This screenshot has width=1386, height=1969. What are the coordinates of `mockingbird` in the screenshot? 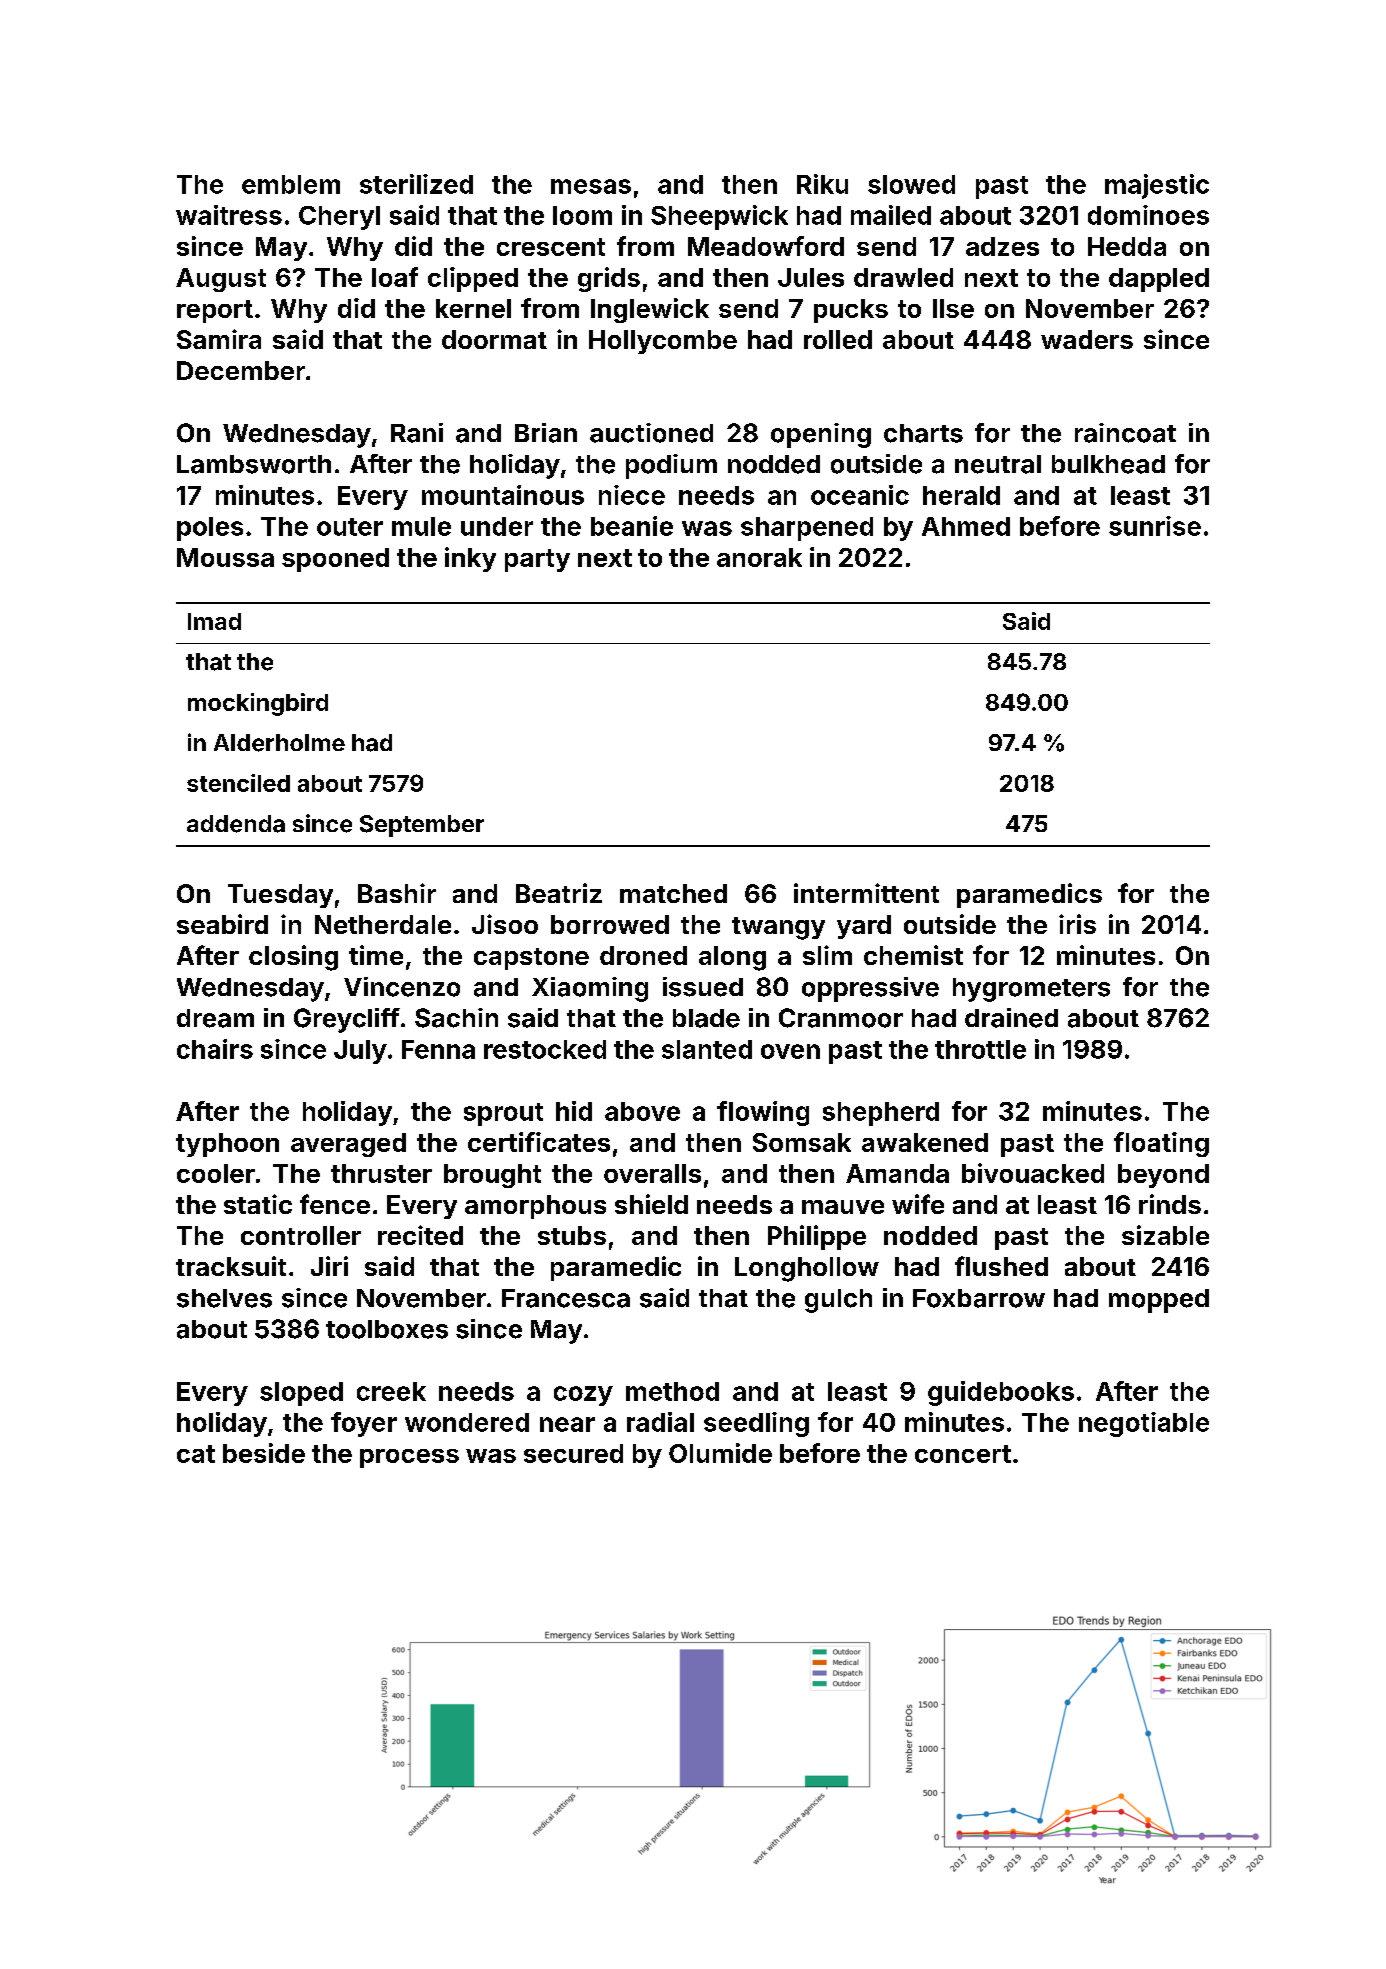 It's located at (258, 704).
